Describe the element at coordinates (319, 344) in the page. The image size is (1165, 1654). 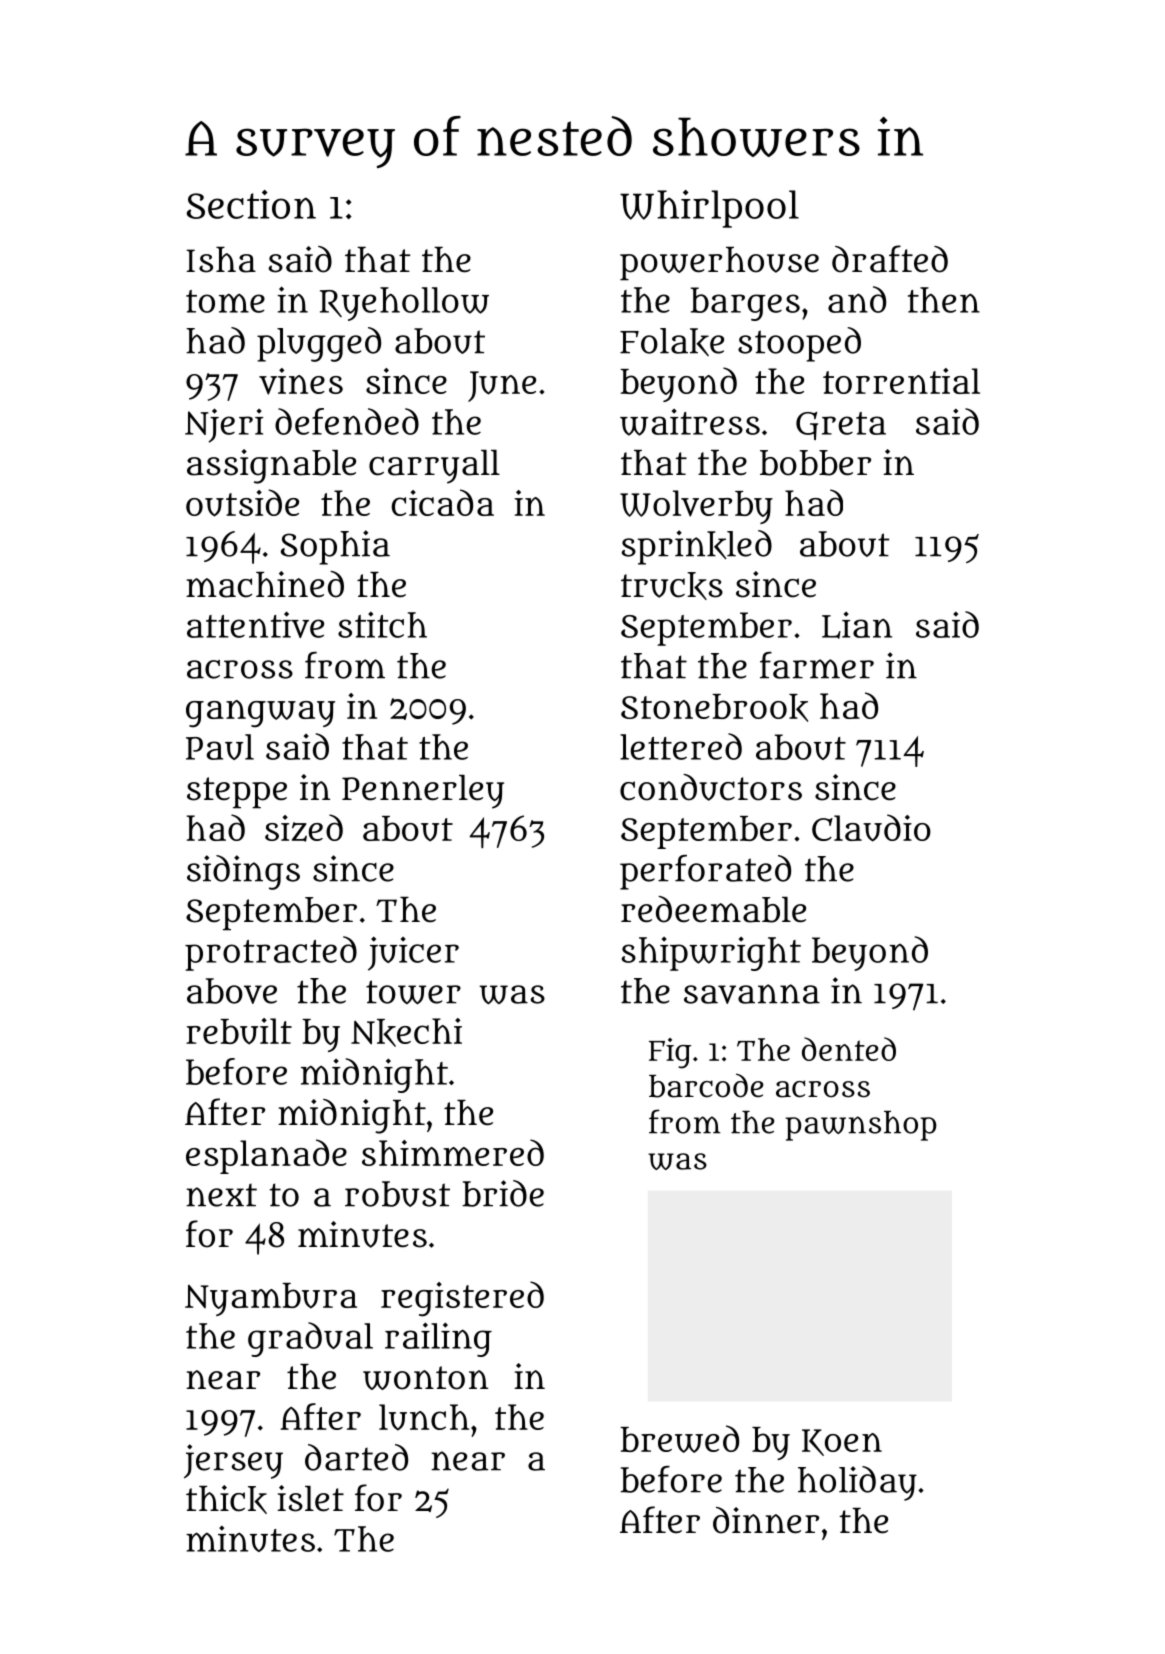
I see `plugged` at that location.
